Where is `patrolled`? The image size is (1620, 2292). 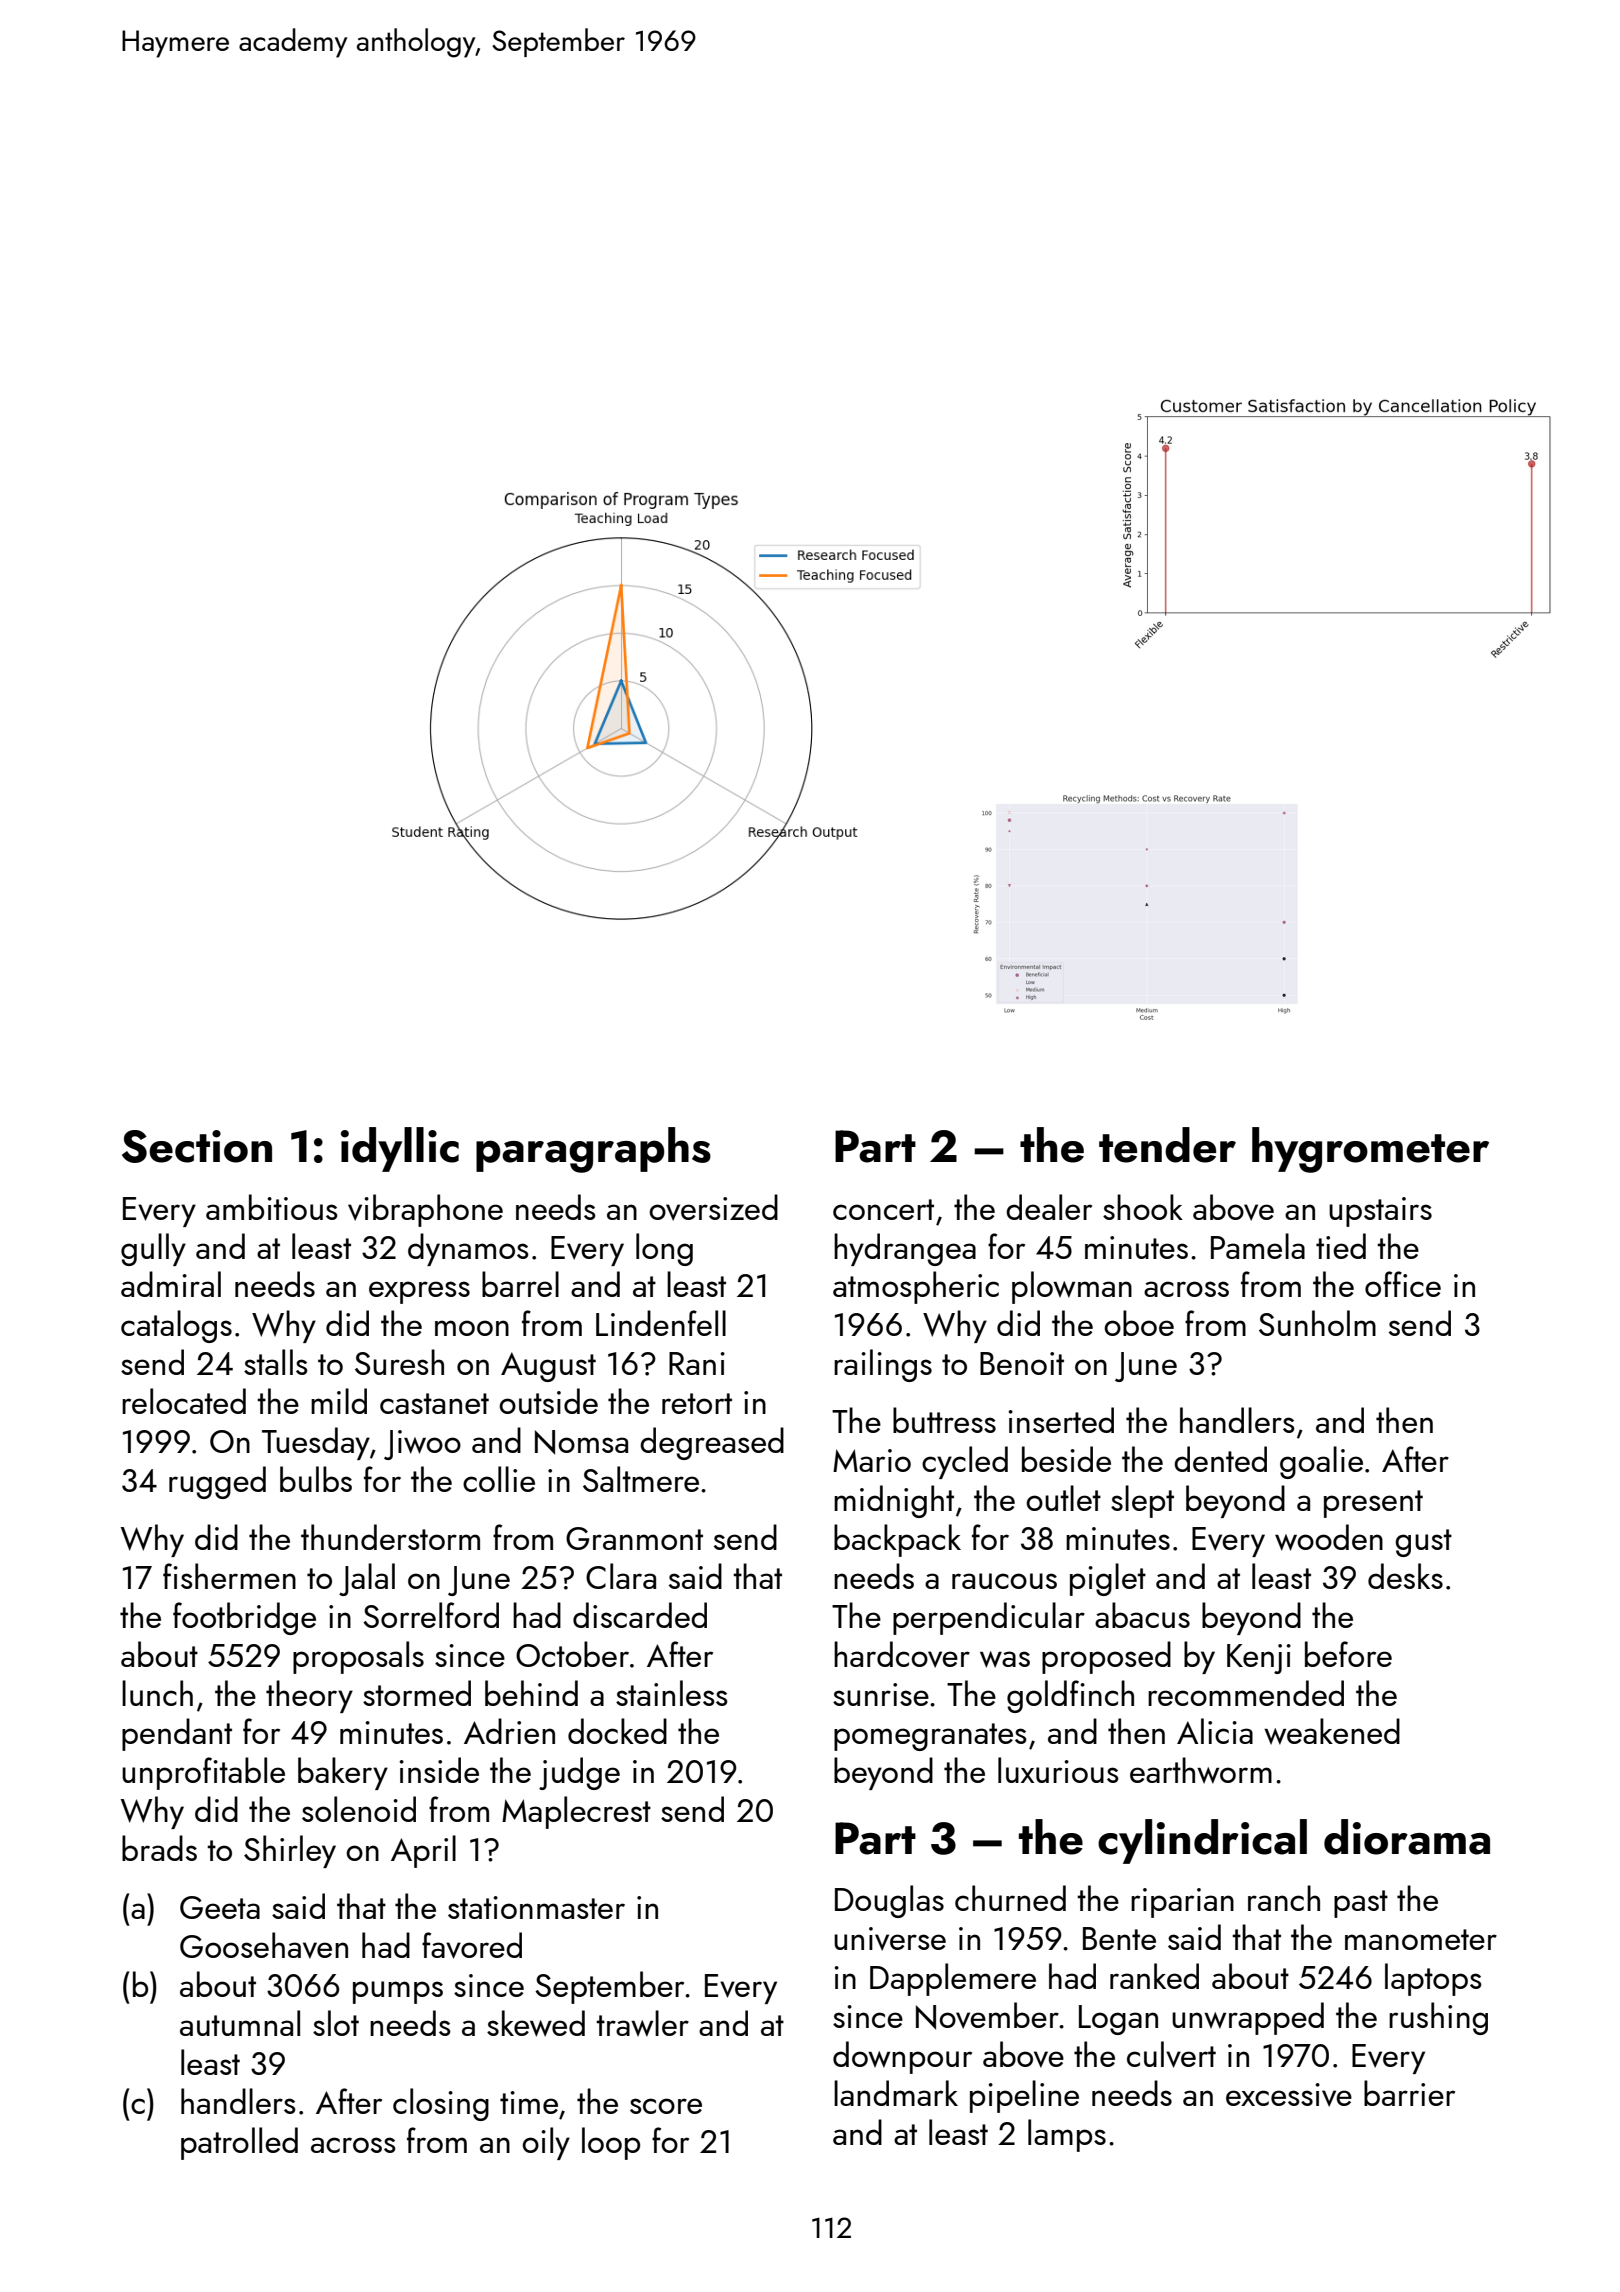 patrolled is located at coordinates (239, 2143).
